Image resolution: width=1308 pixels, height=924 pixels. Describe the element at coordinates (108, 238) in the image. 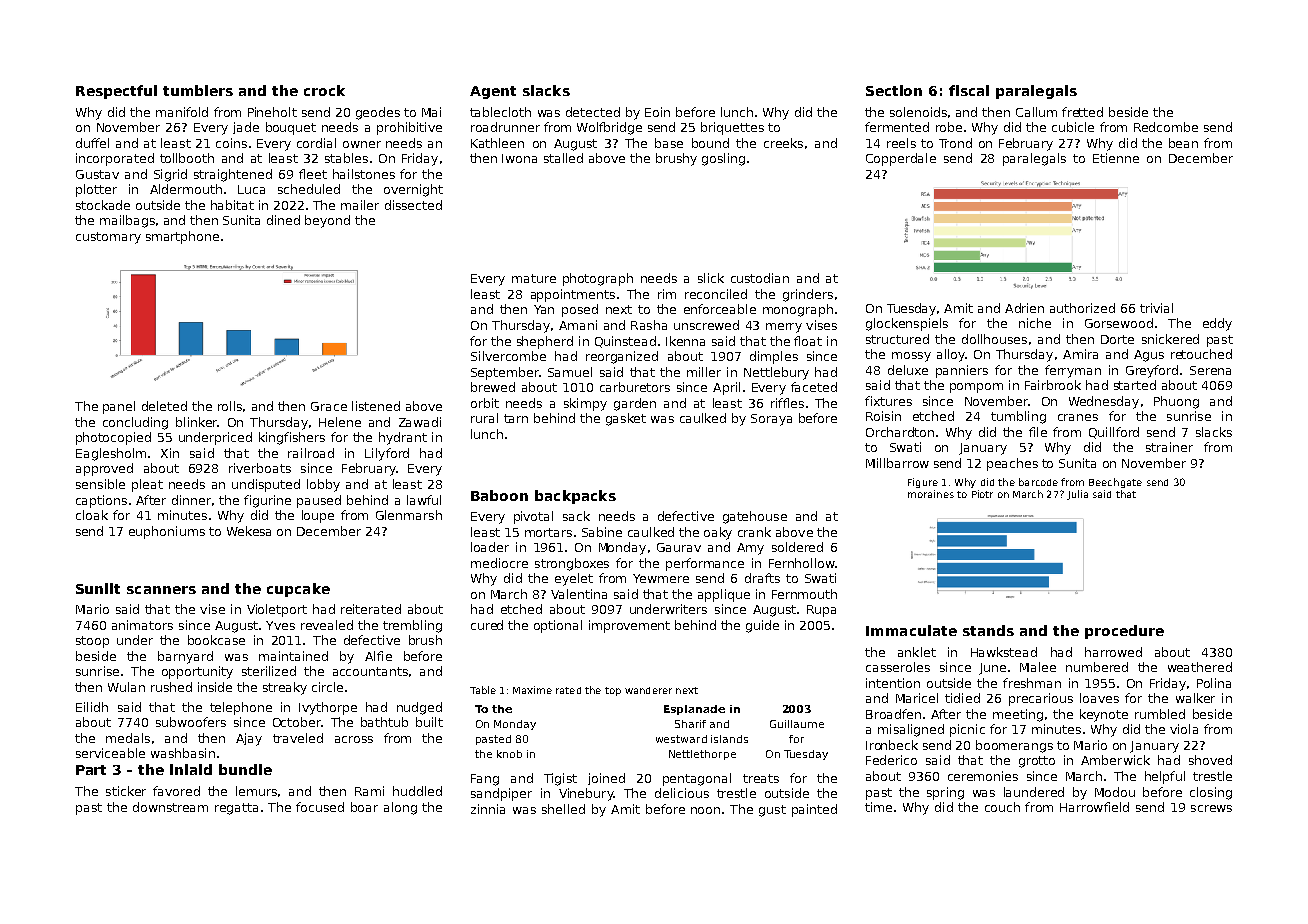

I see `customary` at that location.
